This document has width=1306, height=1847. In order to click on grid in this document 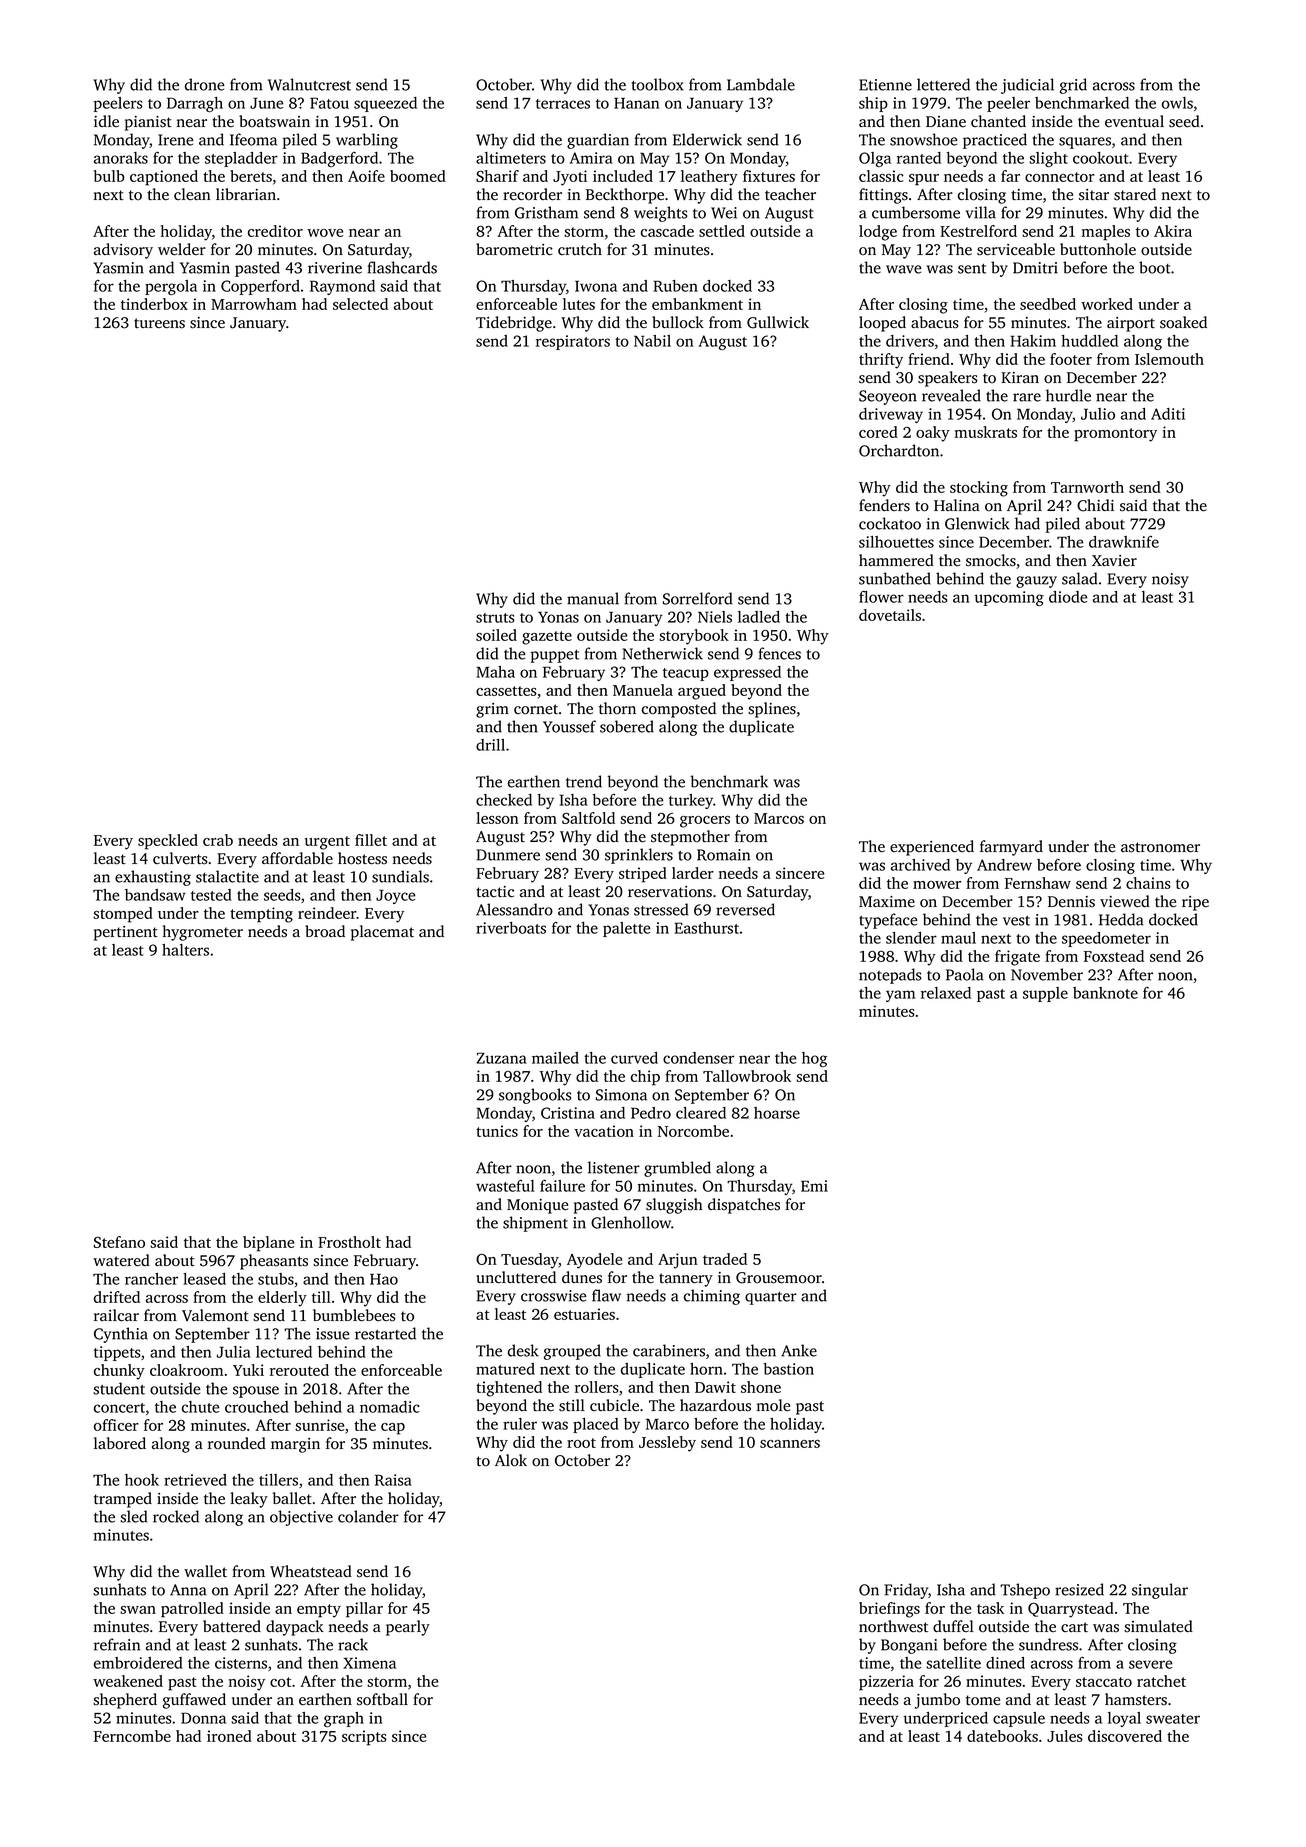, I will do `click(1073, 86)`.
